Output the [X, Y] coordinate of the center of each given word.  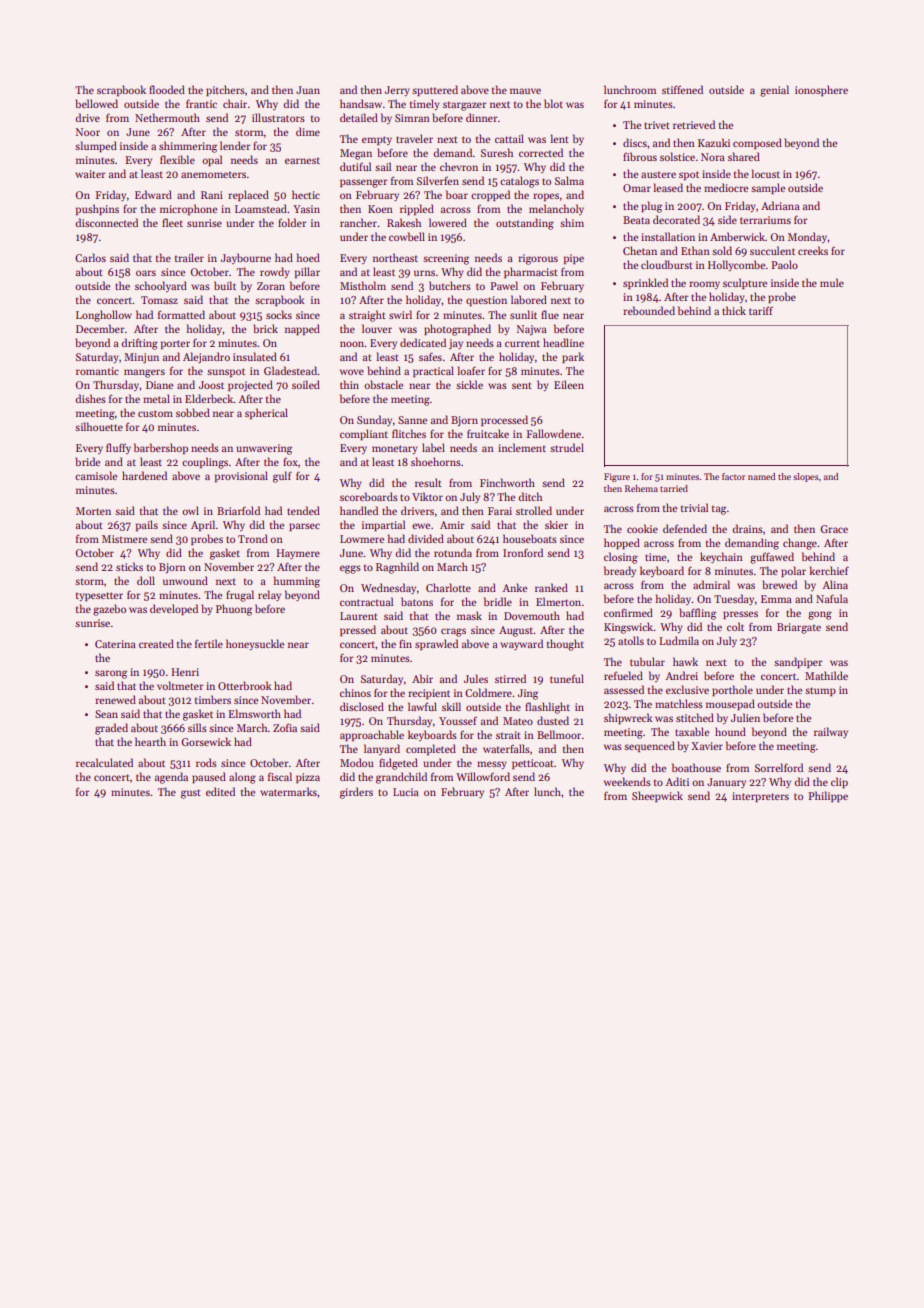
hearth [150, 741]
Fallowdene [554, 433]
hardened [144, 475]
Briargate [799, 628]
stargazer [465, 106]
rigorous [538, 259]
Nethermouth [167, 117]
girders [356, 793]
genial [774, 91]
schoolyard [161, 286]
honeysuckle [255, 644]
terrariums [765, 220]
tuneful [567, 678]
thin [349, 384]
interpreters [760, 797]
